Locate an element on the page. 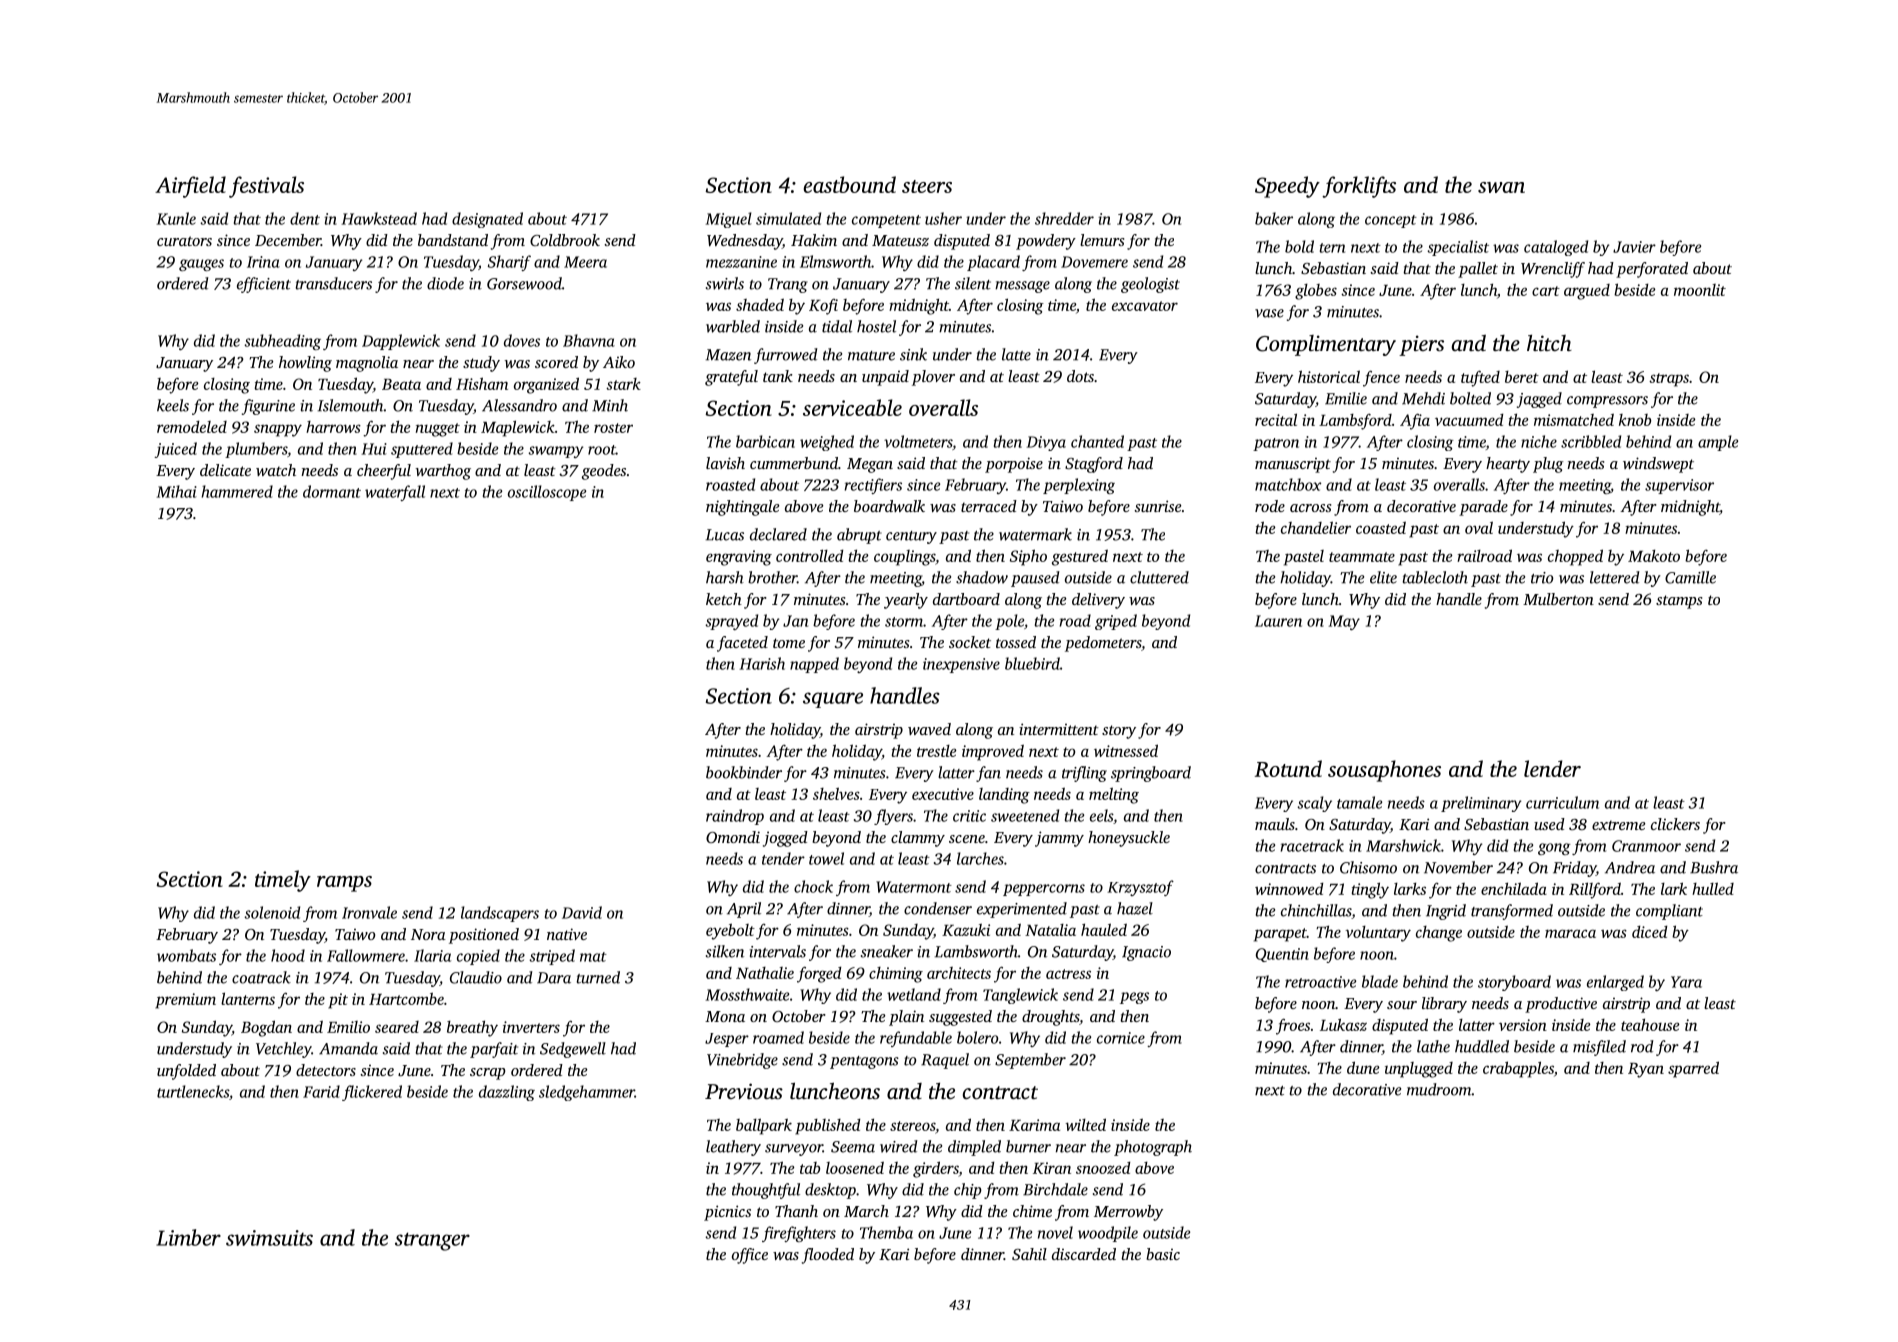 The image size is (1898, 1342). enlarged is located at coordinates (1615, 983).
